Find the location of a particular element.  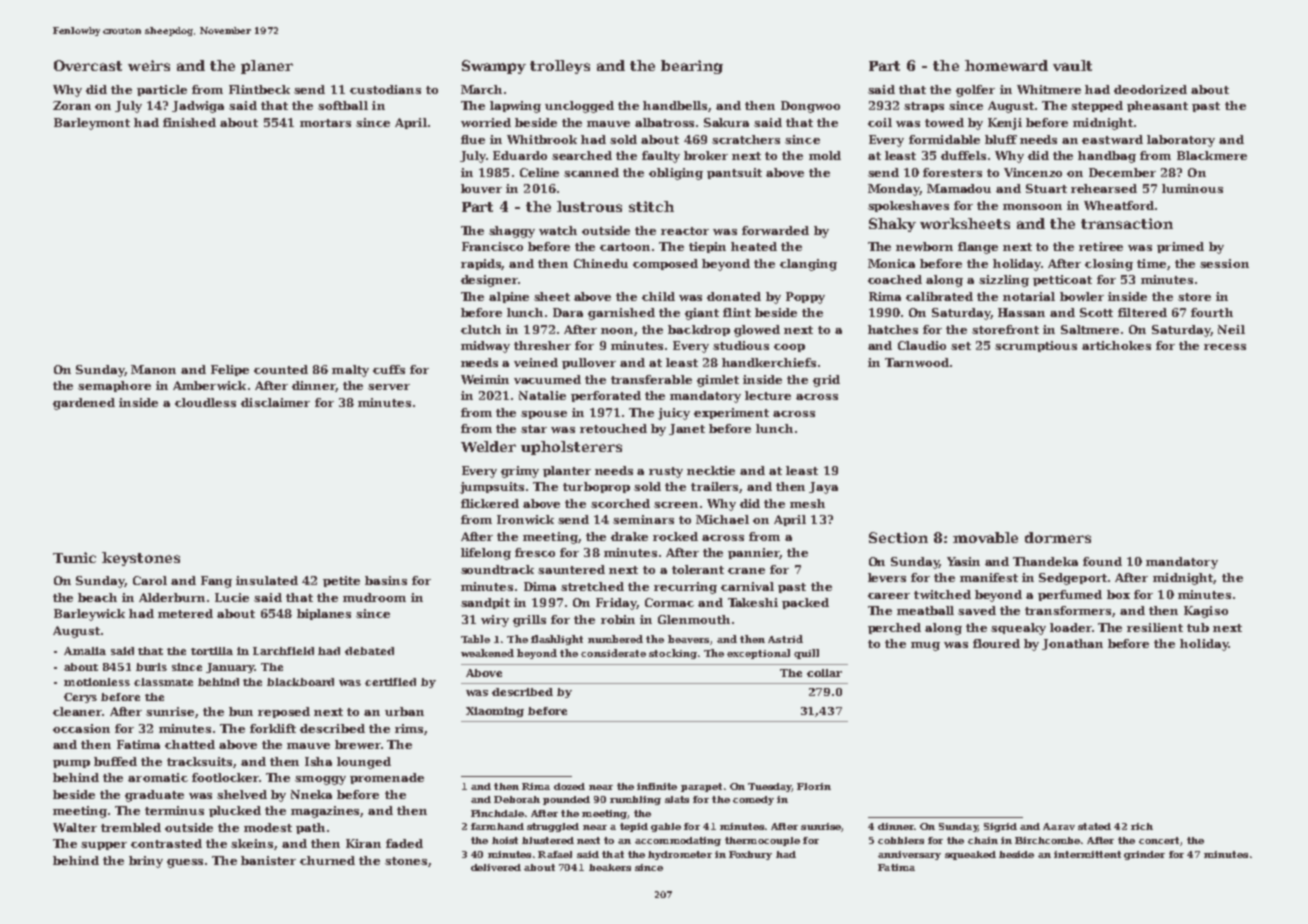

basins is located at coordinates (386, 580).
